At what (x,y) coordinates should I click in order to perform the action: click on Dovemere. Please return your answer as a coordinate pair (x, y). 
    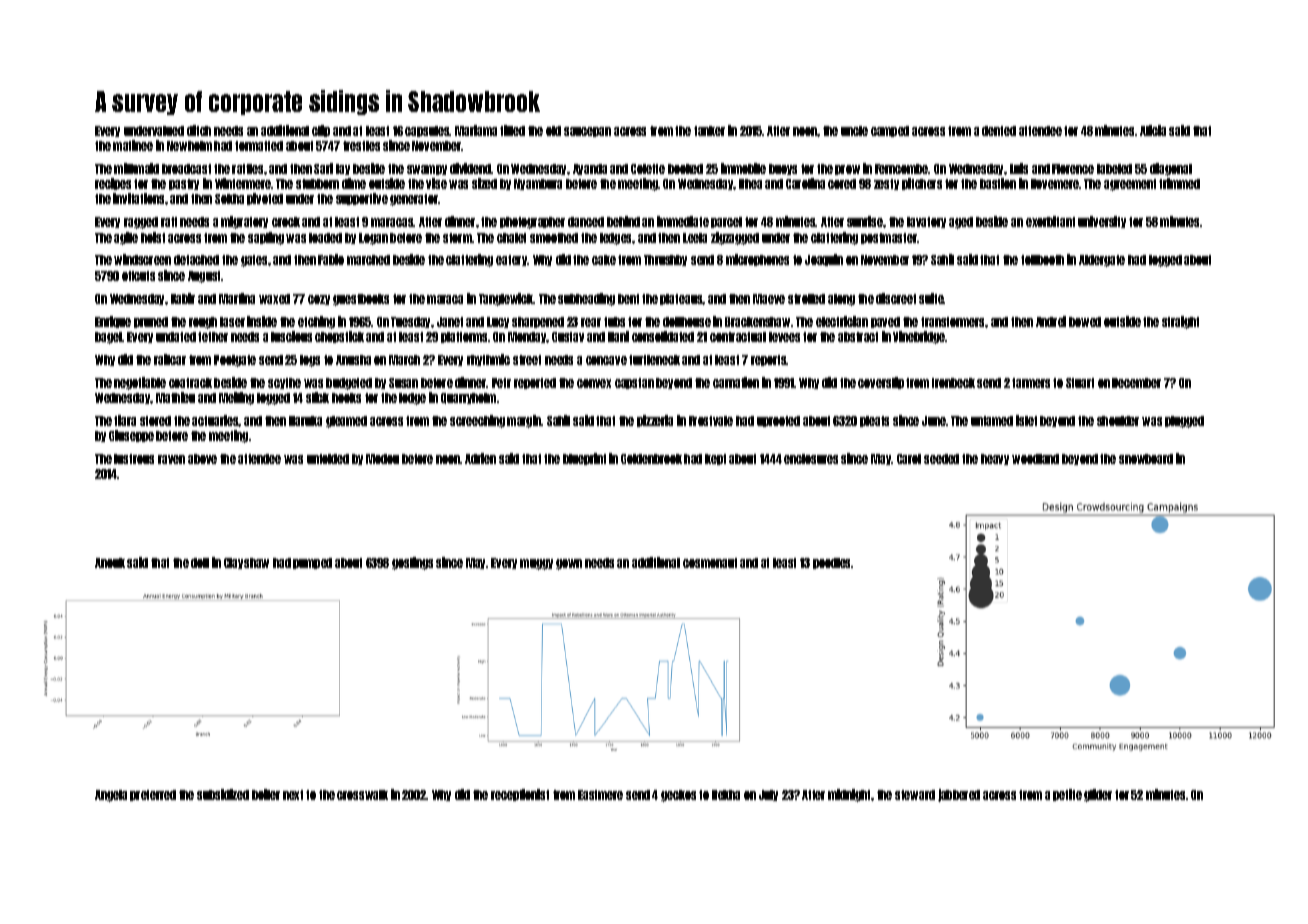
    Looking at the image, I should click on (1055, 184).
